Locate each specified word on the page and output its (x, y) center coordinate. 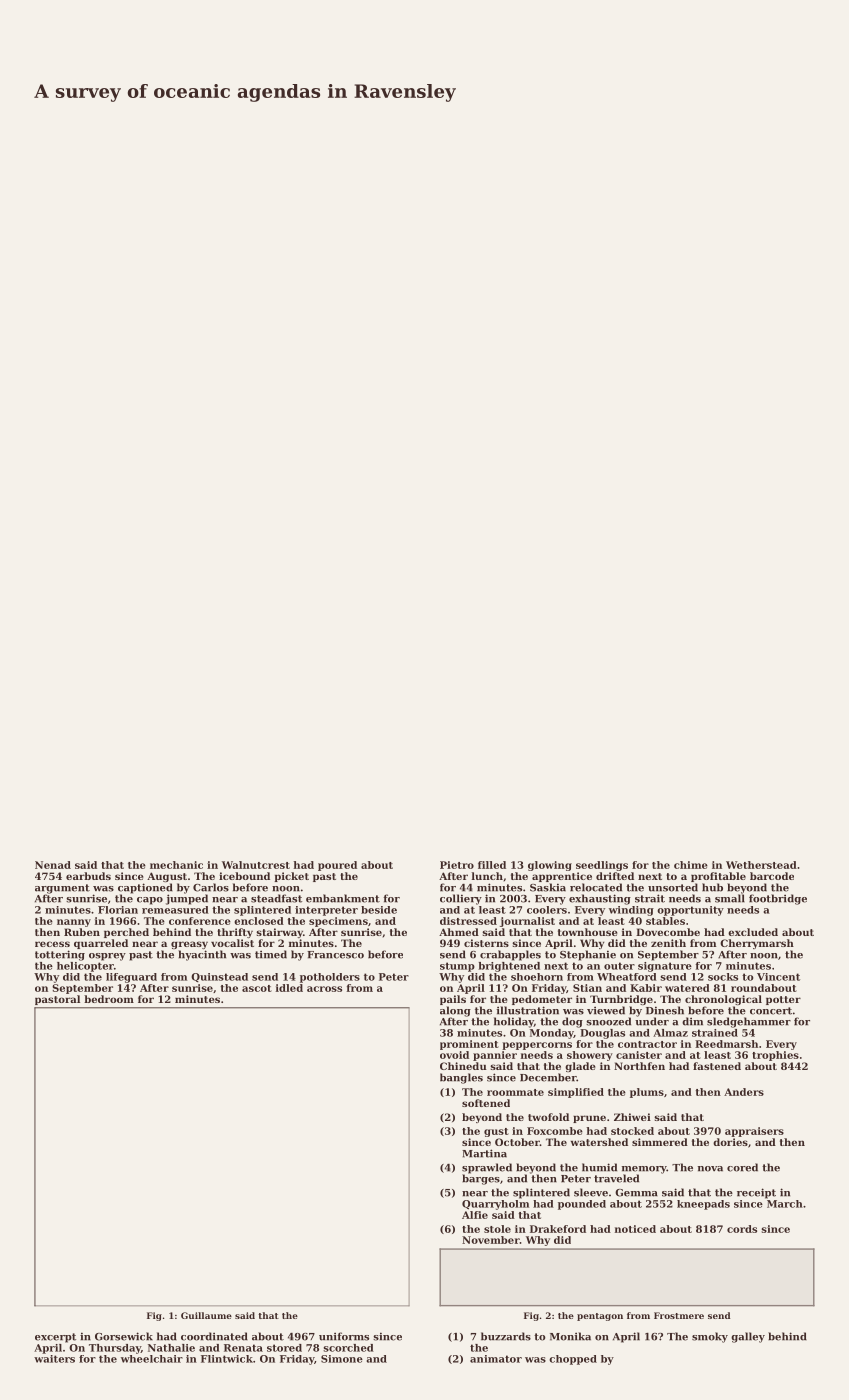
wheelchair (152, 1359)
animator (496, 1359)
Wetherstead (761, 865)
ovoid (454, 1055)
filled (492, 865)
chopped (573, 1360)
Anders (744, 1092)
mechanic (176, 865)
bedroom (109, 999)
